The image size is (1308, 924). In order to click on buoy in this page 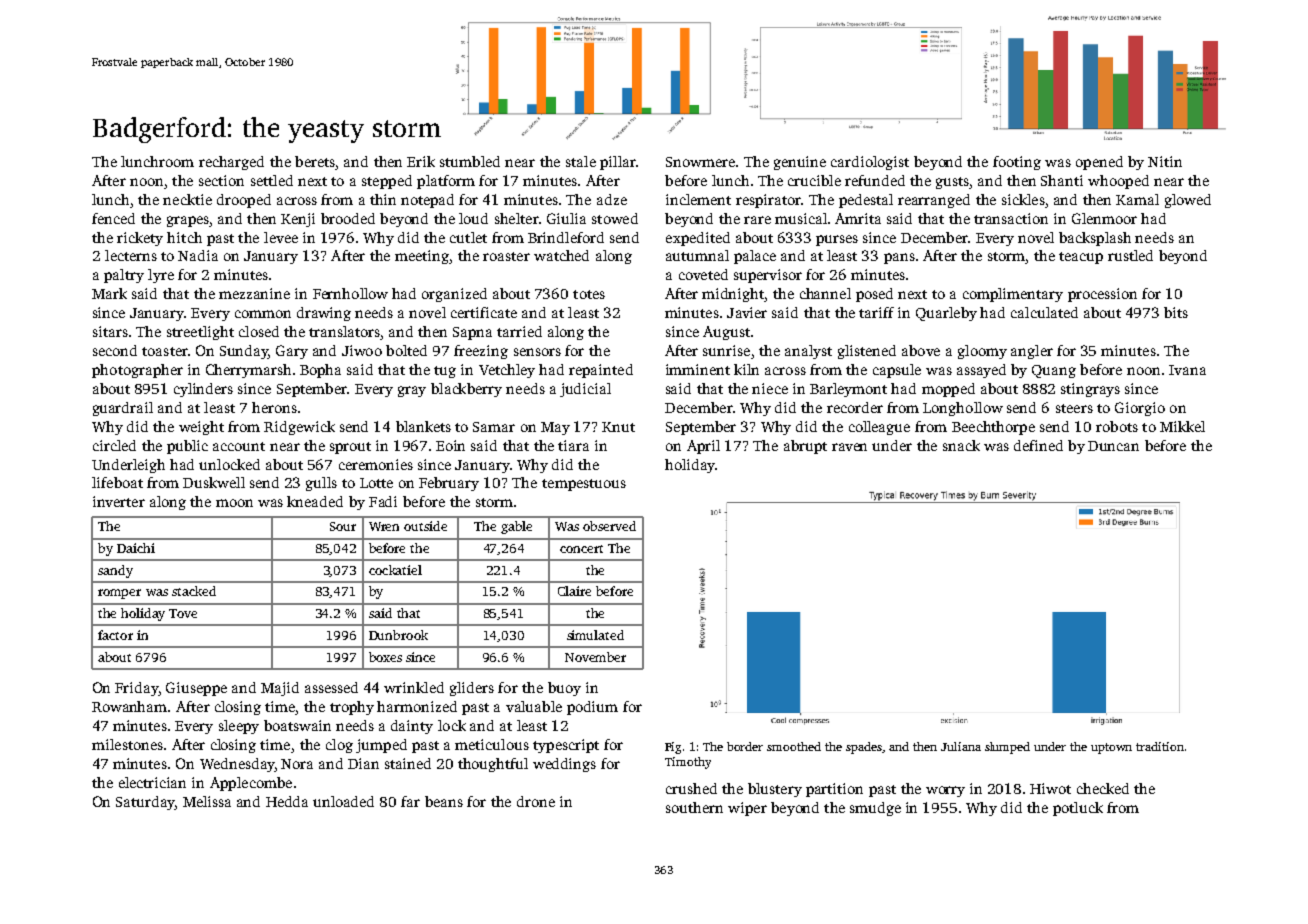, I will do `click(564, 689)`.
